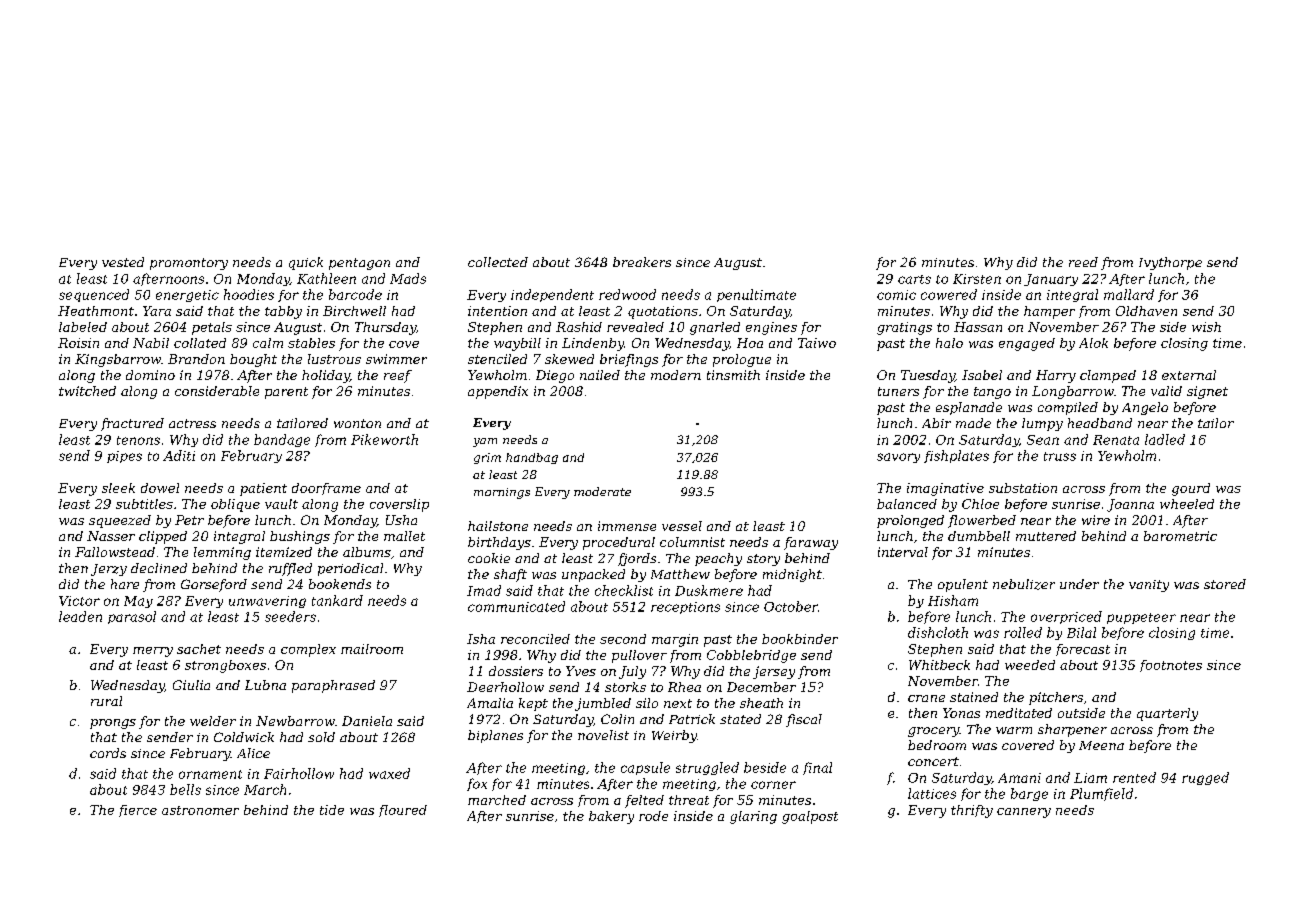 The image size is (1308, 924). I want to click on stained, so click(974, 697).
